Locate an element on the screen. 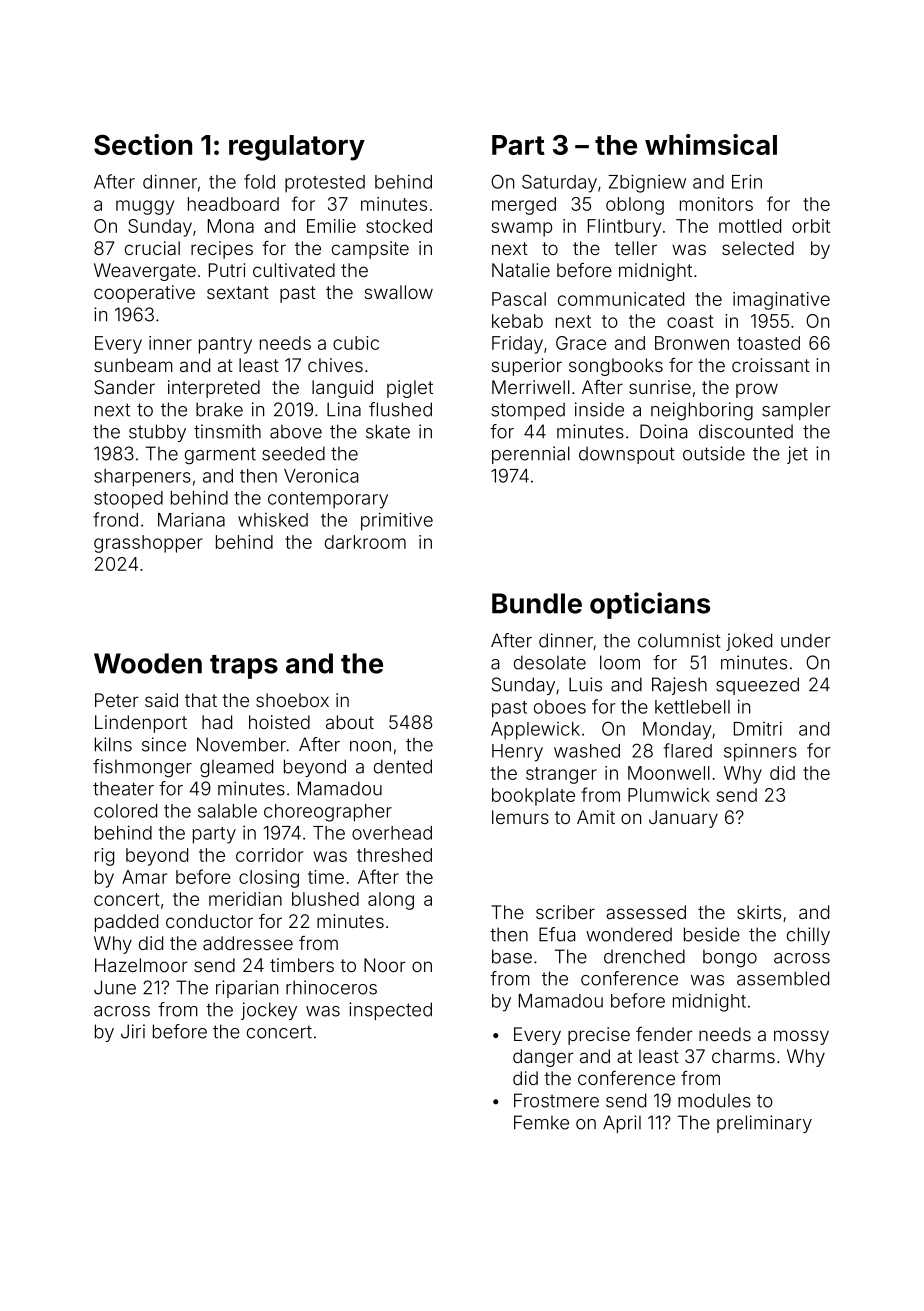 The width and height of the screenshot is (924, 1311). padded is located at coordinates (126, 923).
